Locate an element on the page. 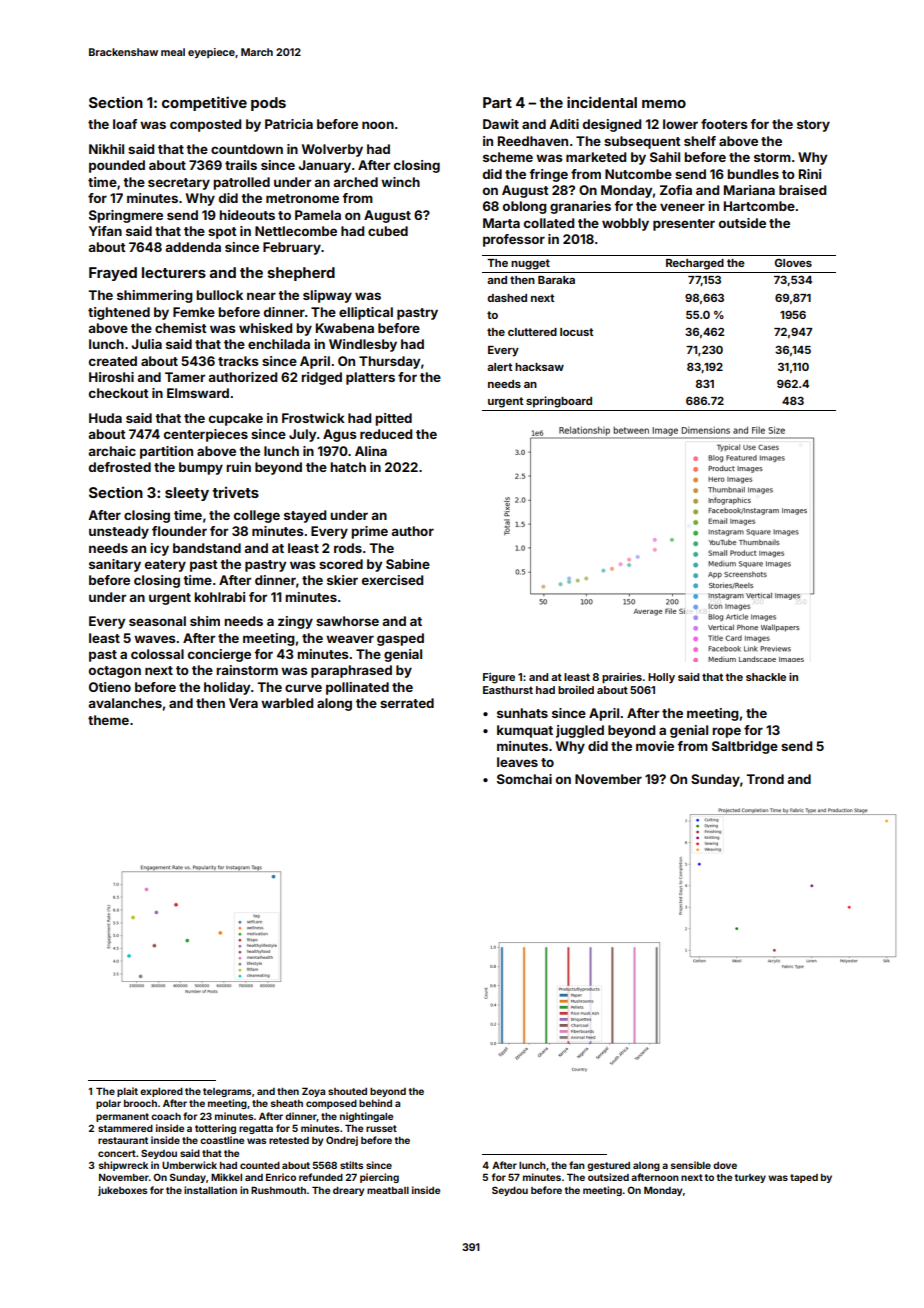  Sabine is located at coordinates (408, 564).
